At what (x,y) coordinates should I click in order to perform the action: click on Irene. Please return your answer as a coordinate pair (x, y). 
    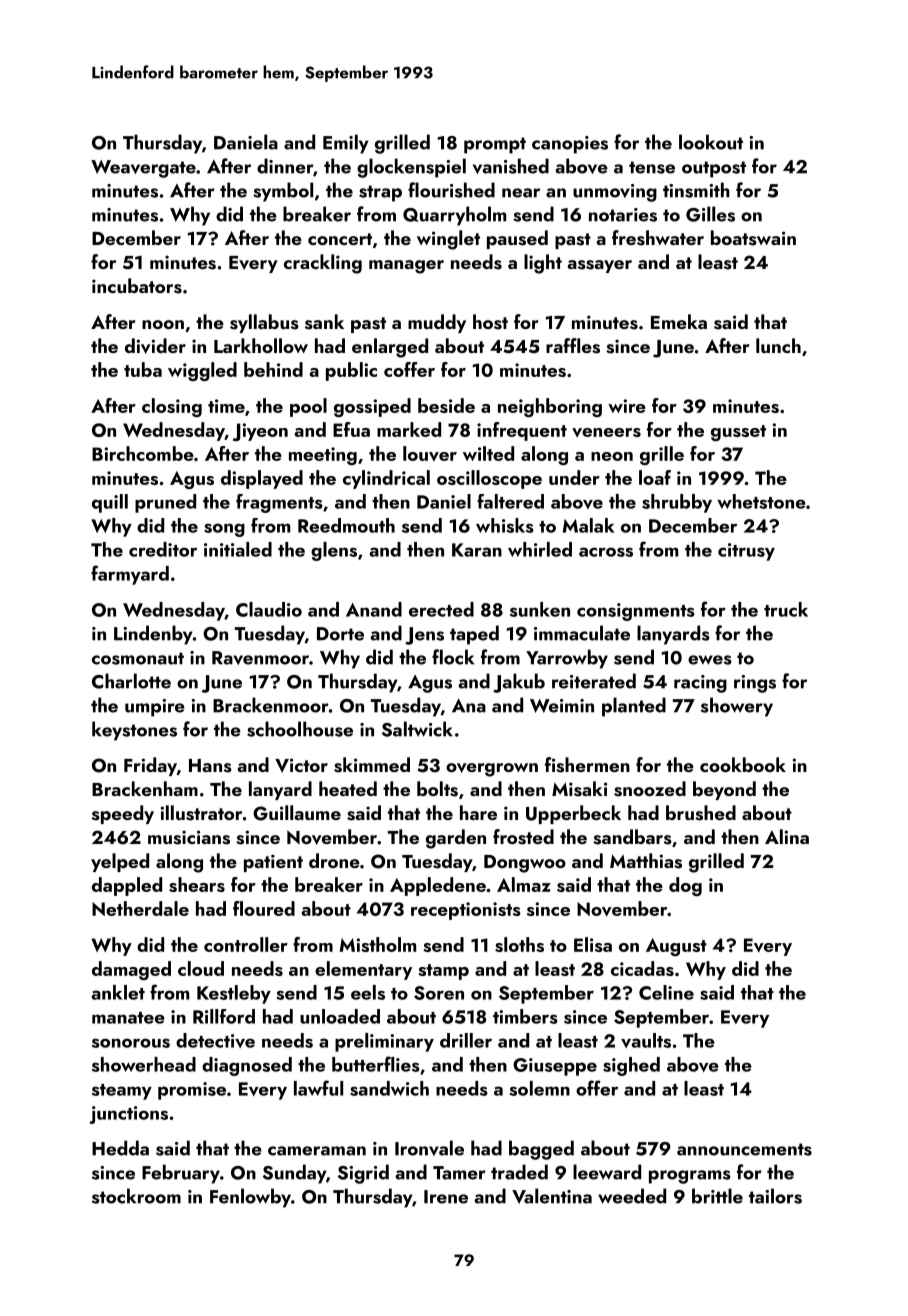
    Looking at the image, I should click on (446, 1197).
